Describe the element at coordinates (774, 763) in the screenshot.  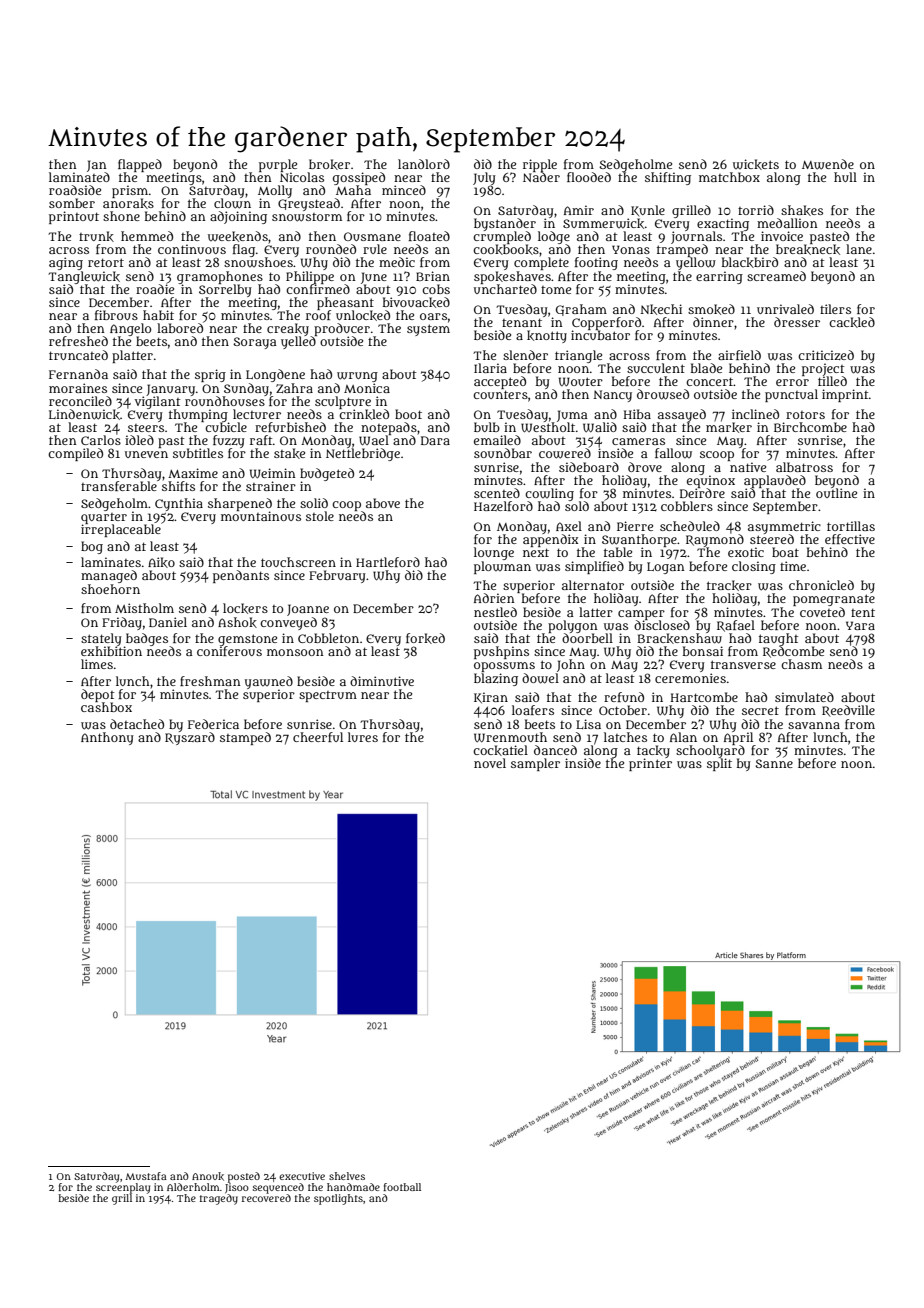
I see `Sanne` at that location.
